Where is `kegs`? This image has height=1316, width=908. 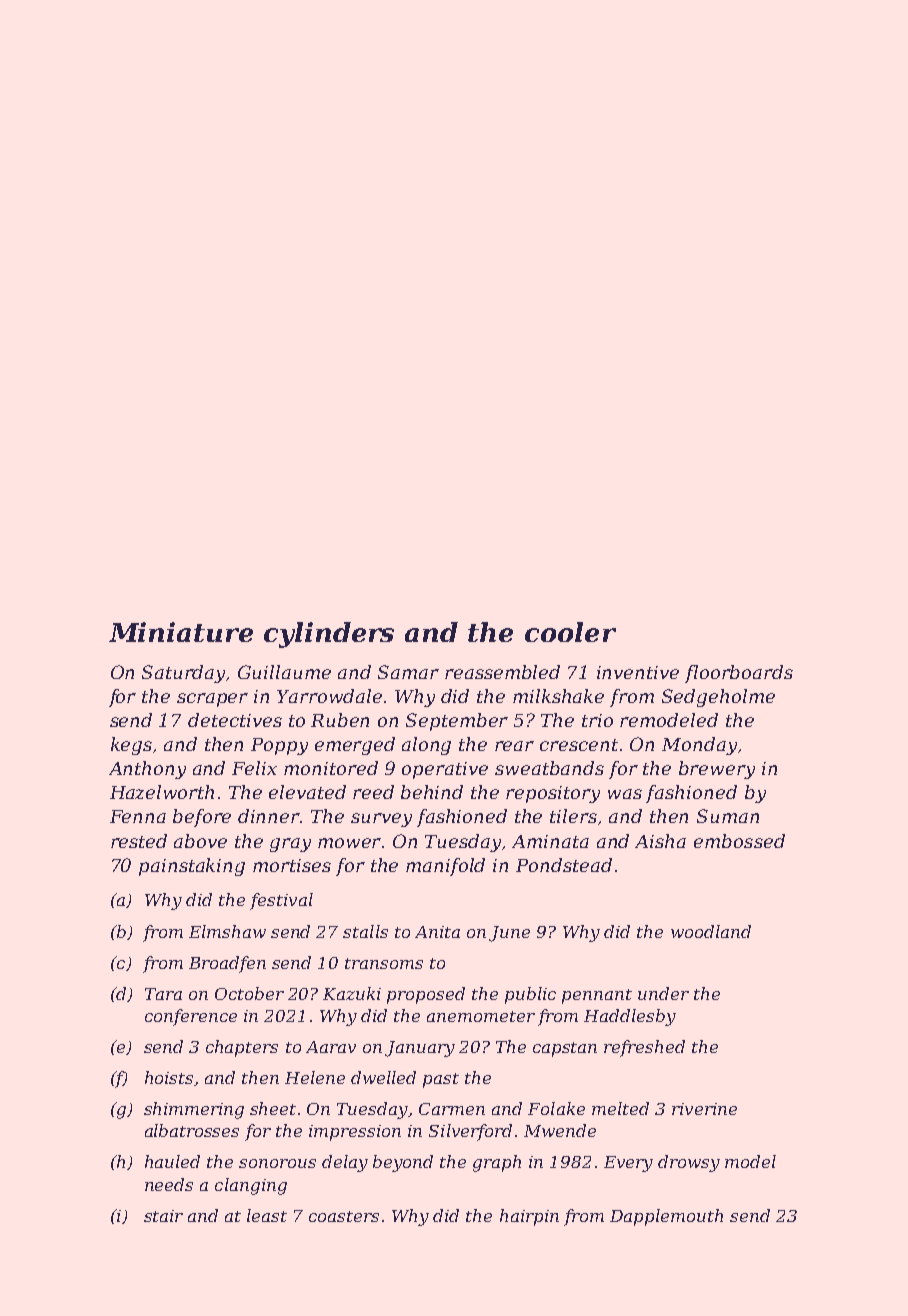 kegs is located at coordinates (131, 746).
